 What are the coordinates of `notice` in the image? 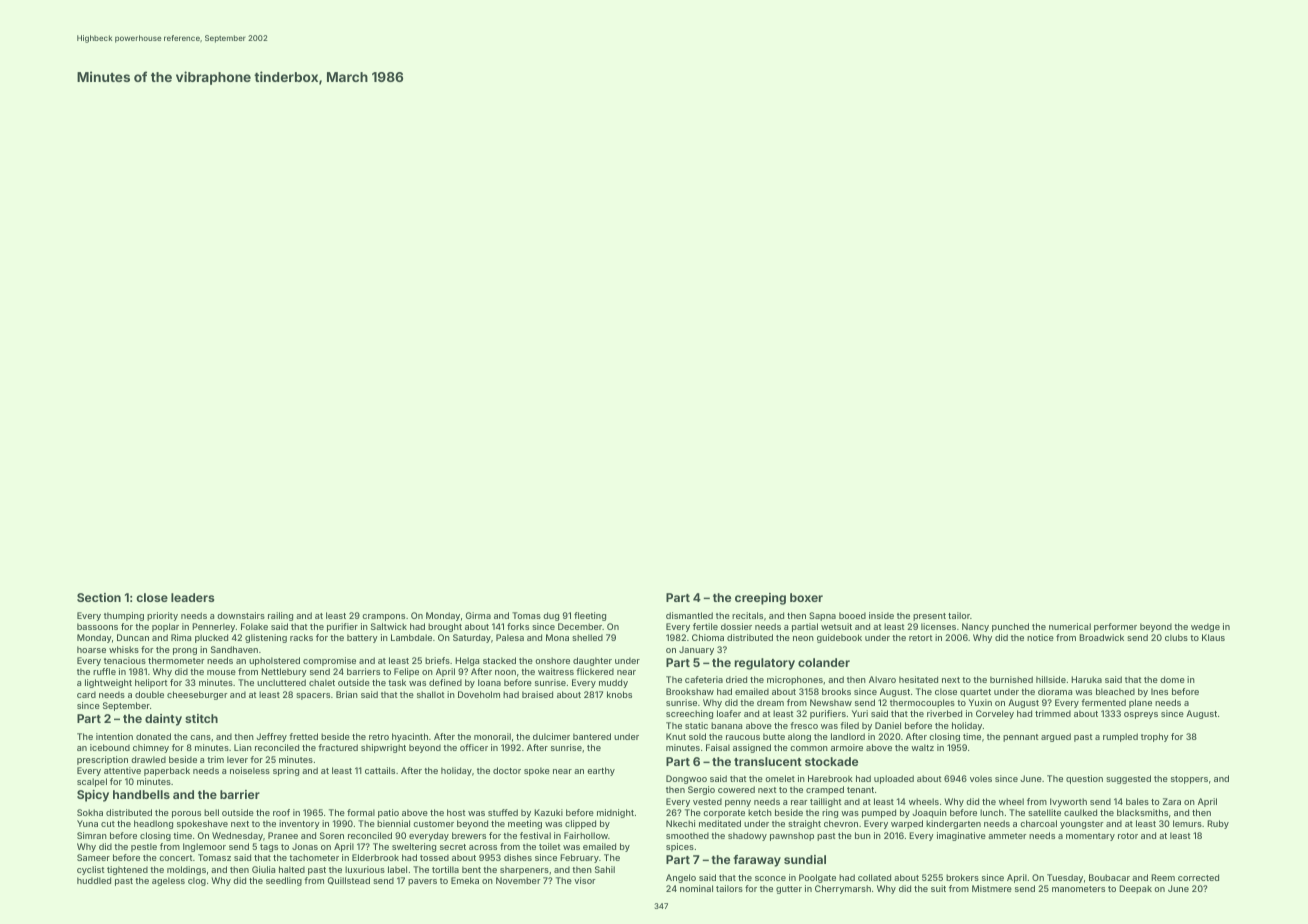 It's located at (1040, 637).
